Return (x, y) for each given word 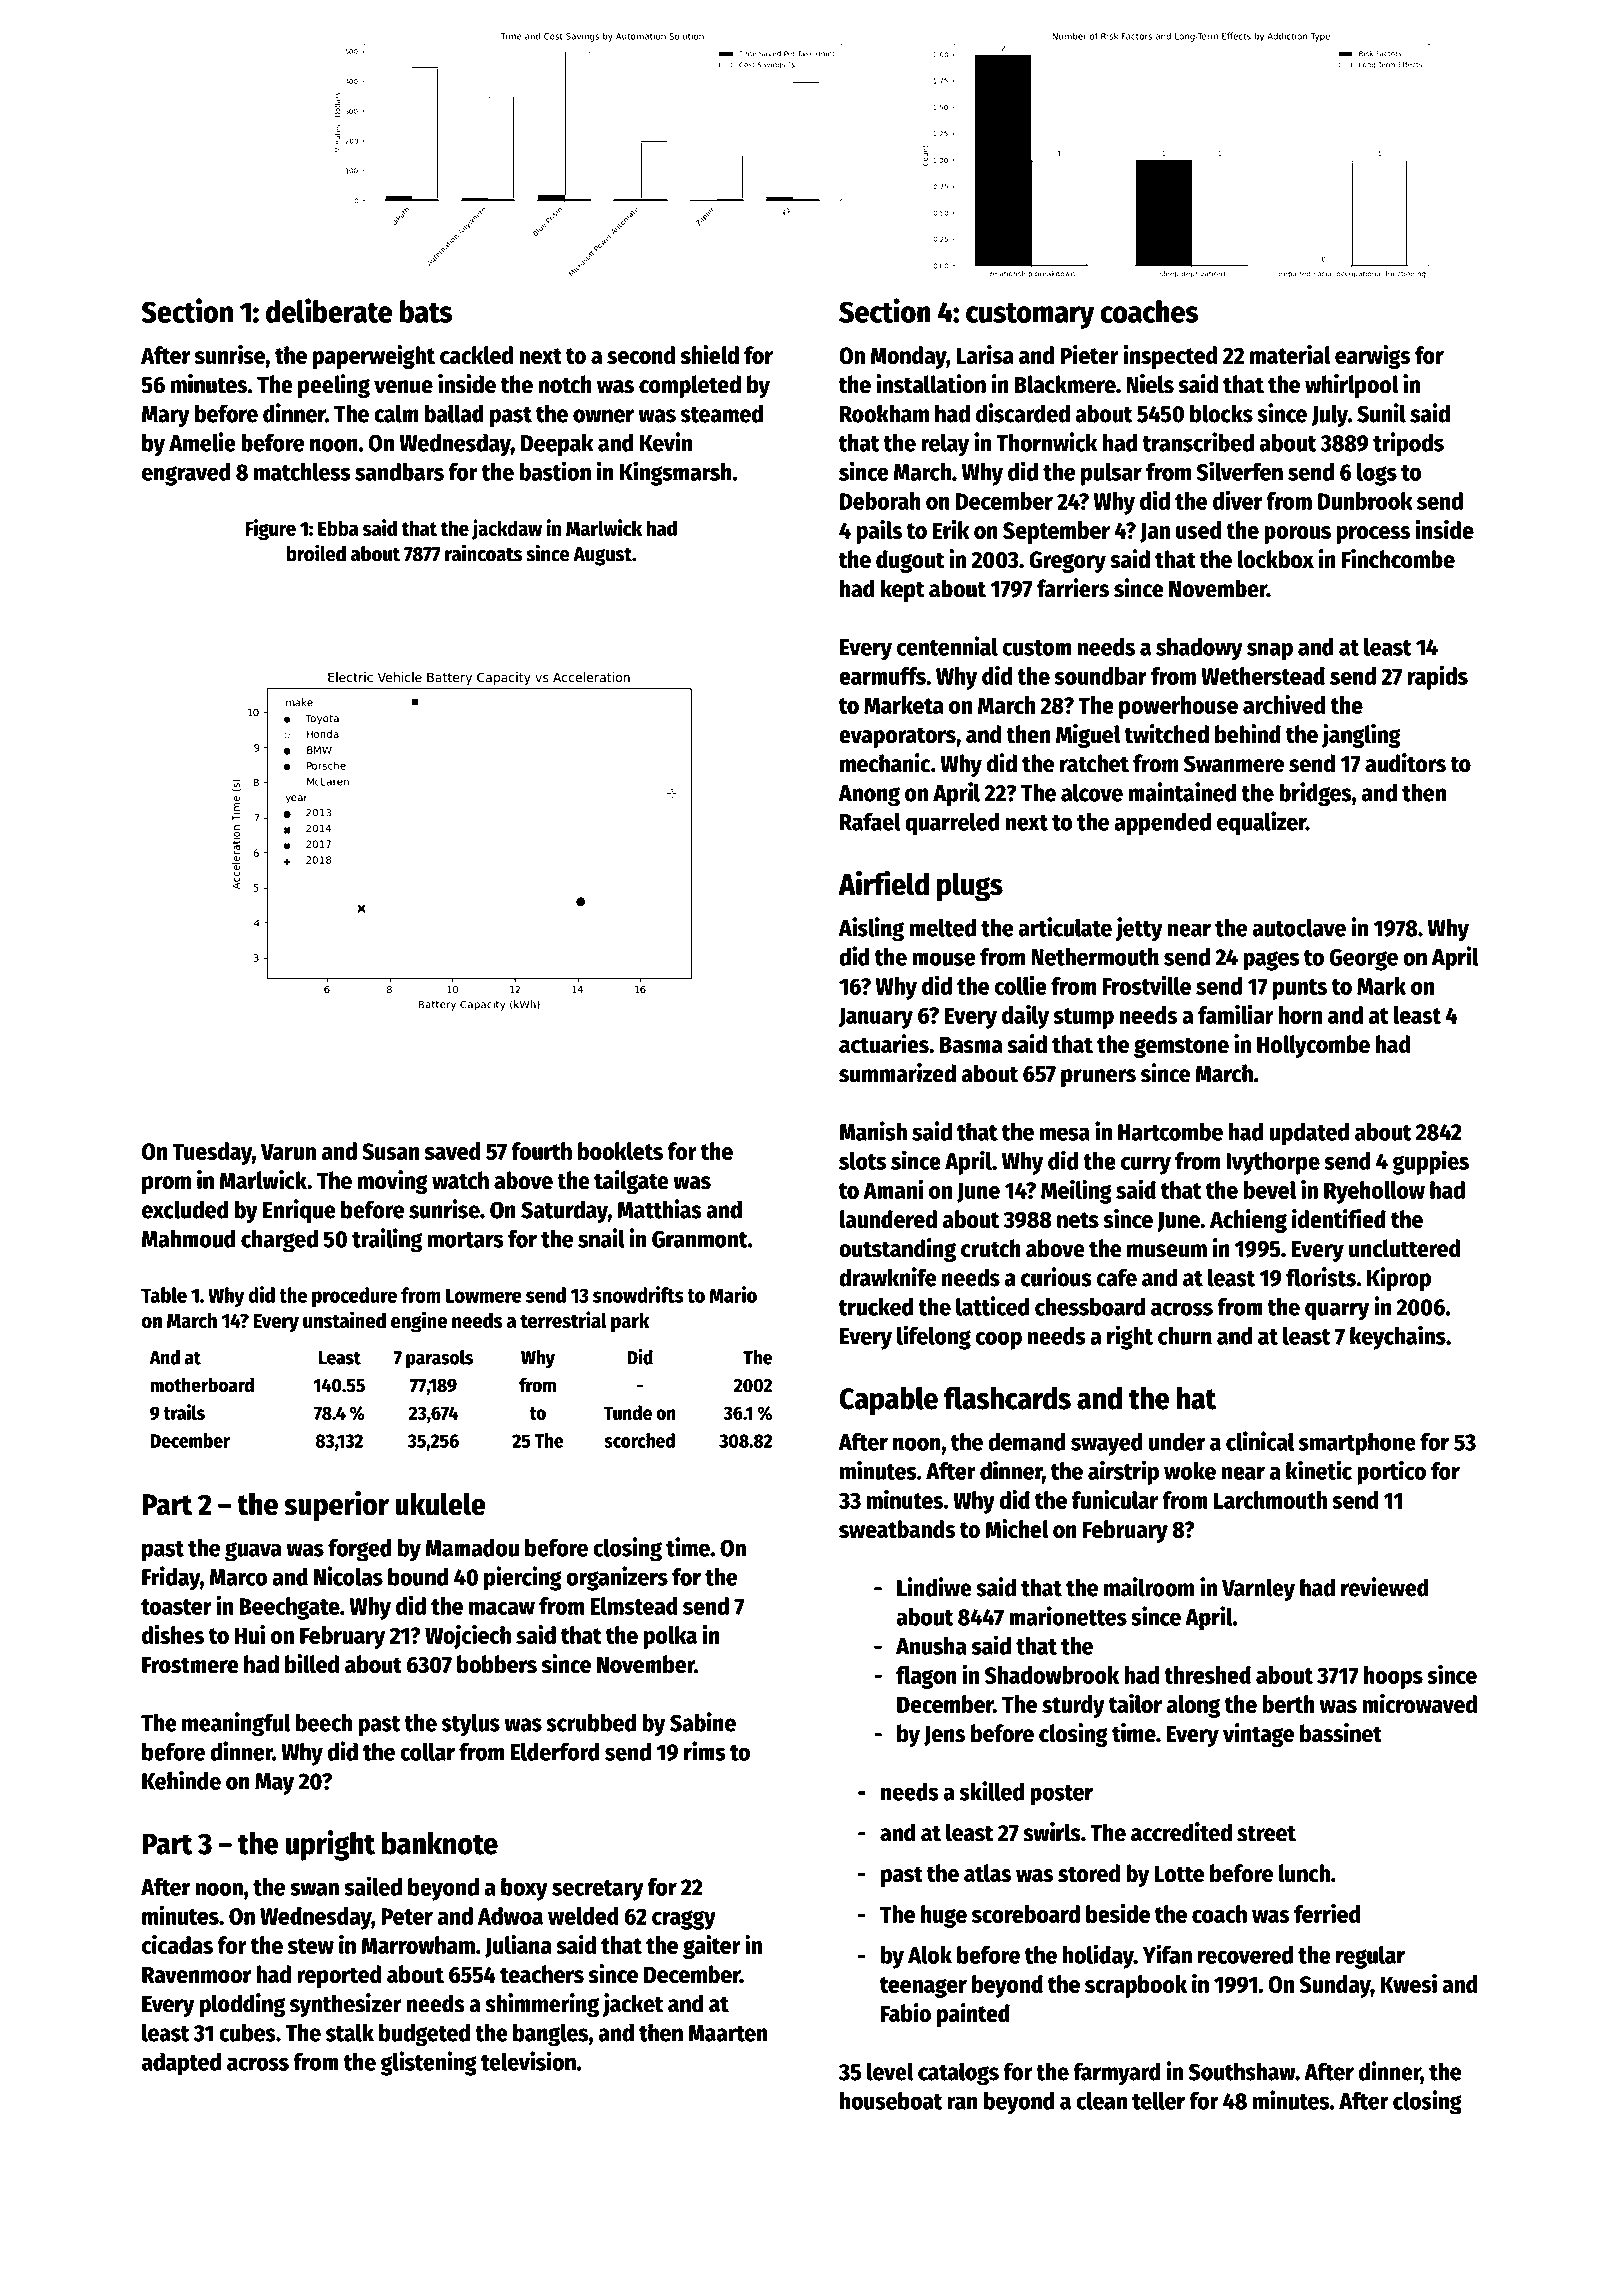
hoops (1393, 1677)
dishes (173, 1634)
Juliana (518, 1946)
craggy (684, 1920)
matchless (302, 472)
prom (166, 1185)
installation (931, 384)
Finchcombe (1398, 559)
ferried (1327, 1913)
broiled (316, 553)
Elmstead (634, 1606)
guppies (1430, 1162)
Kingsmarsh (676, 473)
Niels (1150, 384)
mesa (1065, 1134)
